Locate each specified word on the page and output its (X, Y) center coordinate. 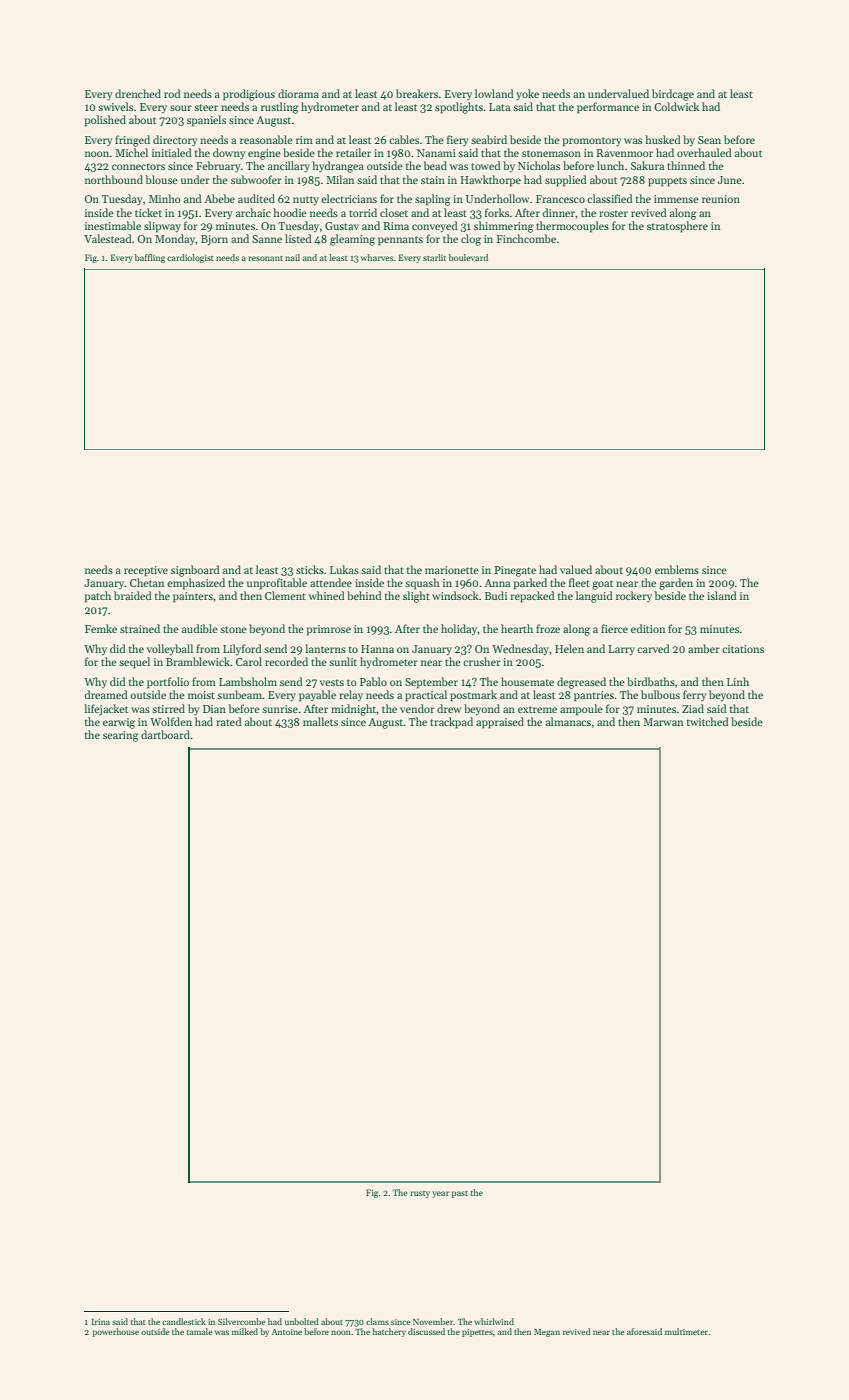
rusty (420, 1194)
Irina (101, 1322)
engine (264, 154)
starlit (434, 257)
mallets (320, 721)
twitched (708, 721)
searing (121, 736)
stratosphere (677, 227)
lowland (494, 93)
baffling (150, 258)
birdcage (673, 95)
